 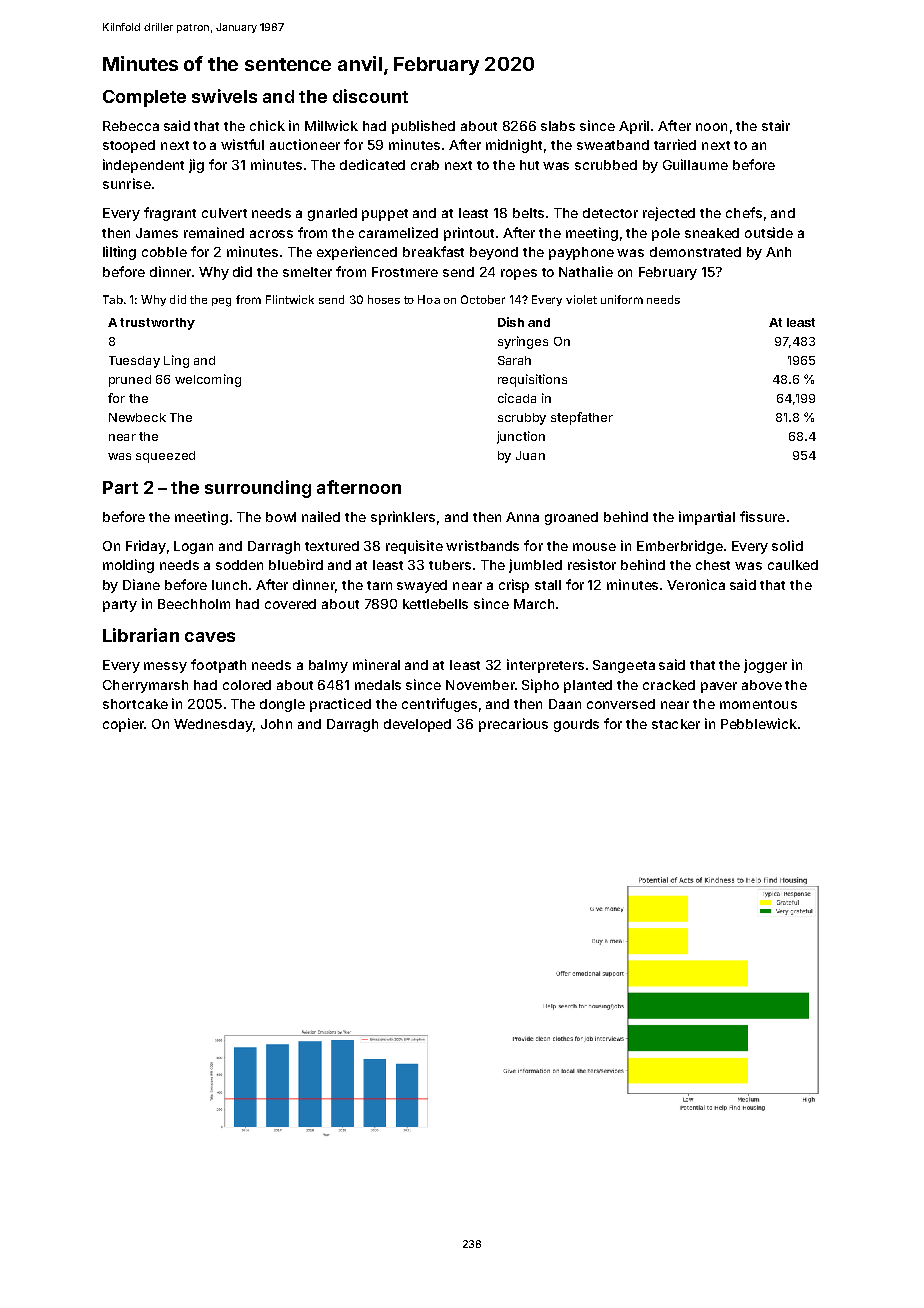 What do you see at coordinates (176, 361) in the screenshot?
I see `Ling` at bounding box center [176, 361].
